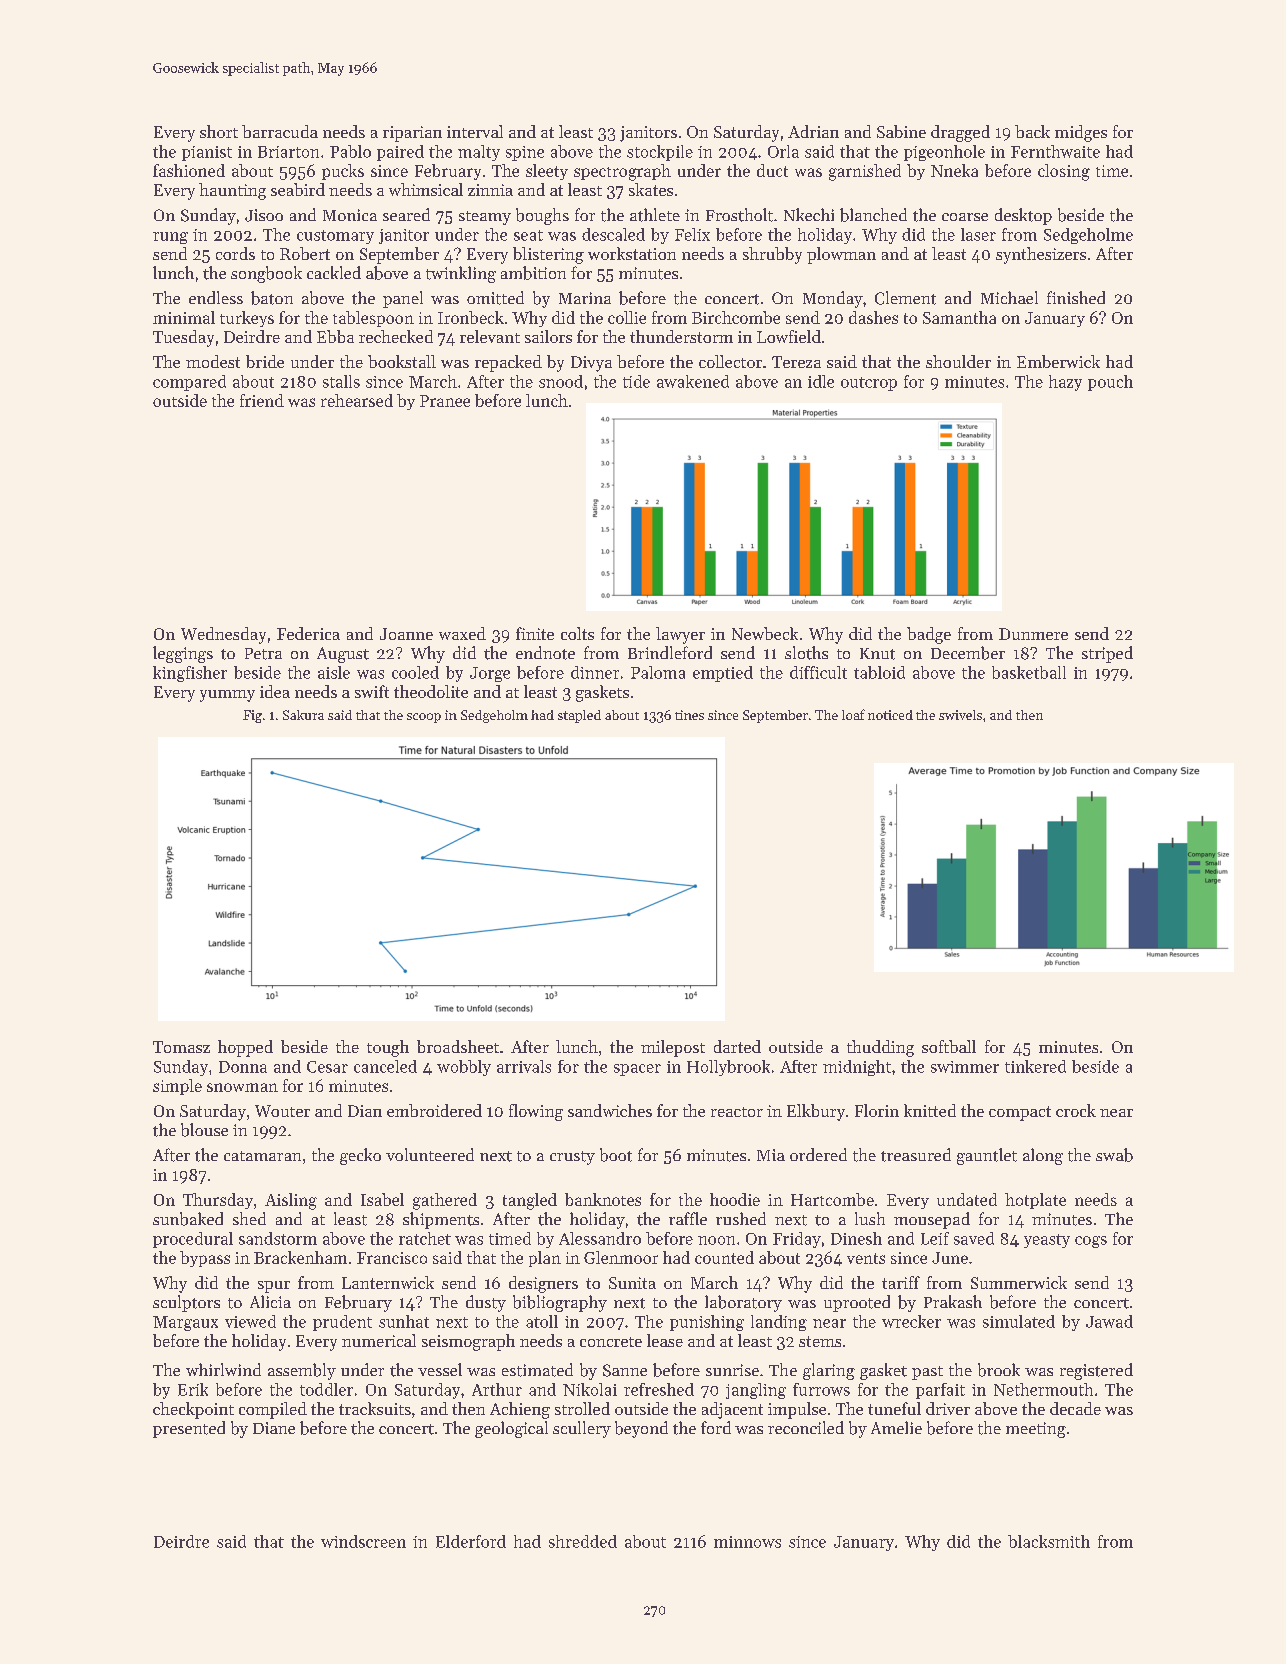  I want to click on softball, so click(949, 1046).
